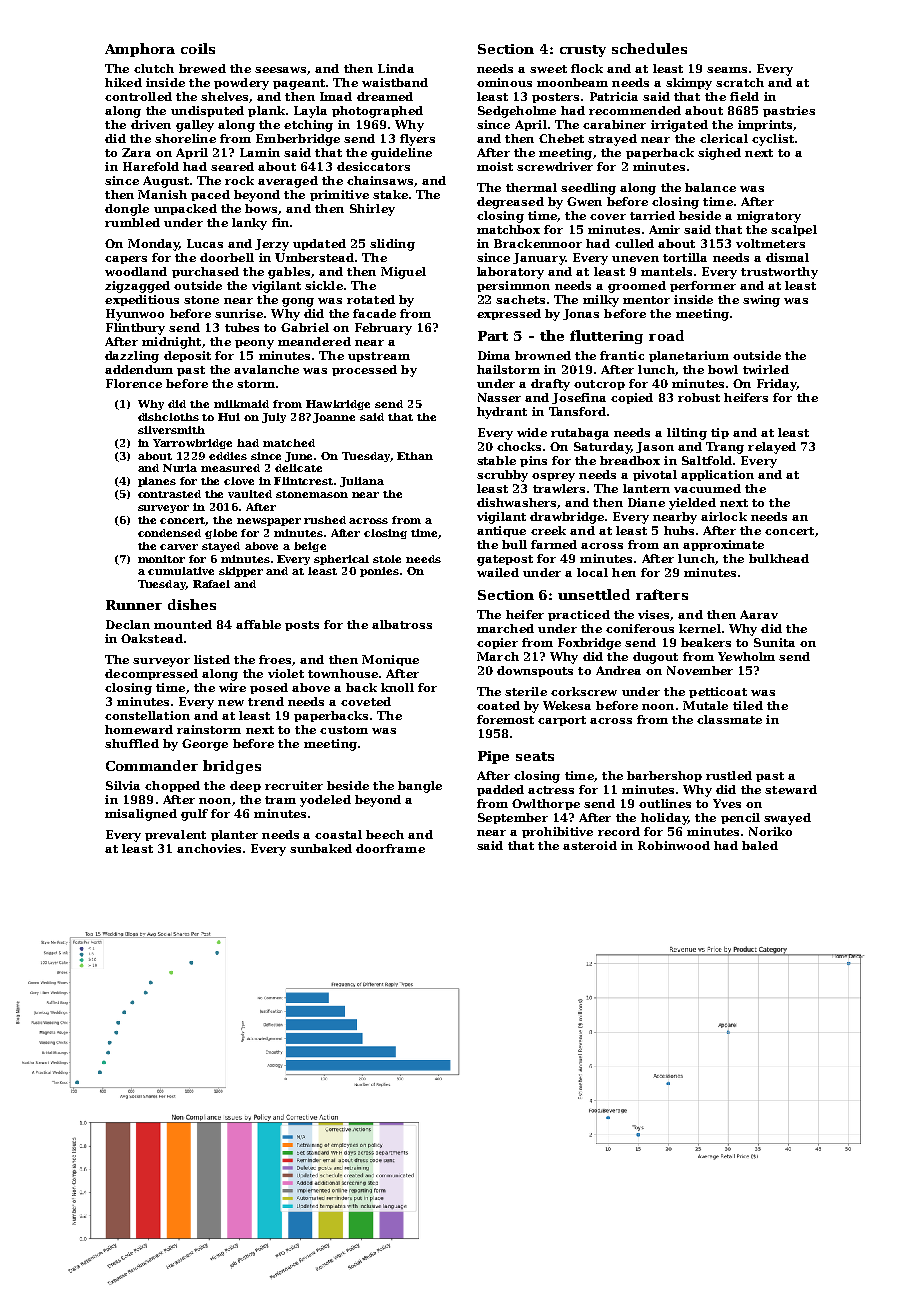  What do you see at coordinates (212, 659) in the page?
I see `listed` at bounding box center [212, 659].
